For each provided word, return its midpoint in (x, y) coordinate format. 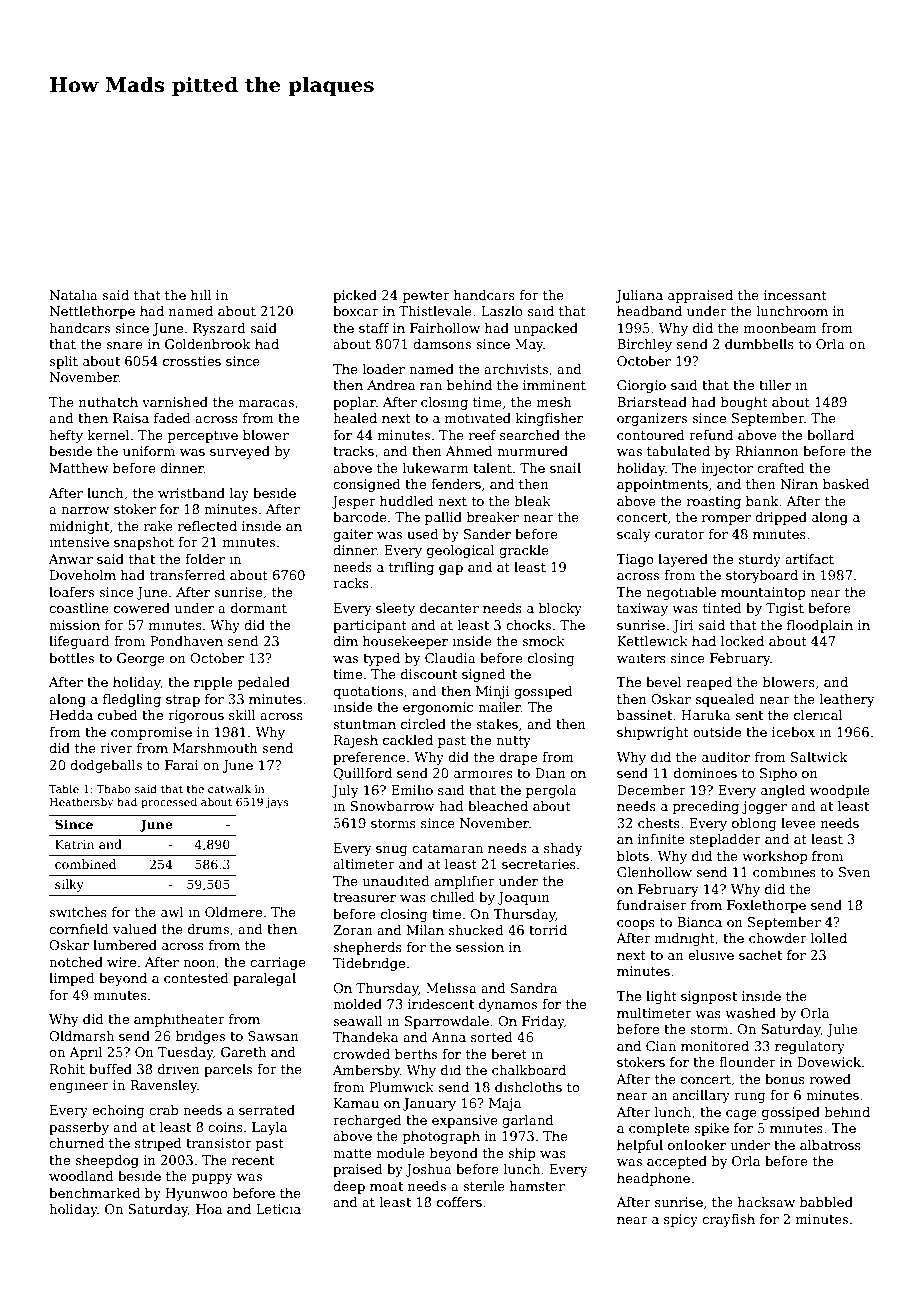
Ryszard (219, 329)
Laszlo (502, 311)
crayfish (728, 1220)
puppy (212, 1179)
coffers (459, 1202)
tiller (775, 385)
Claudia (450, 658)
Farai (182, 765)
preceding (706, 807)
